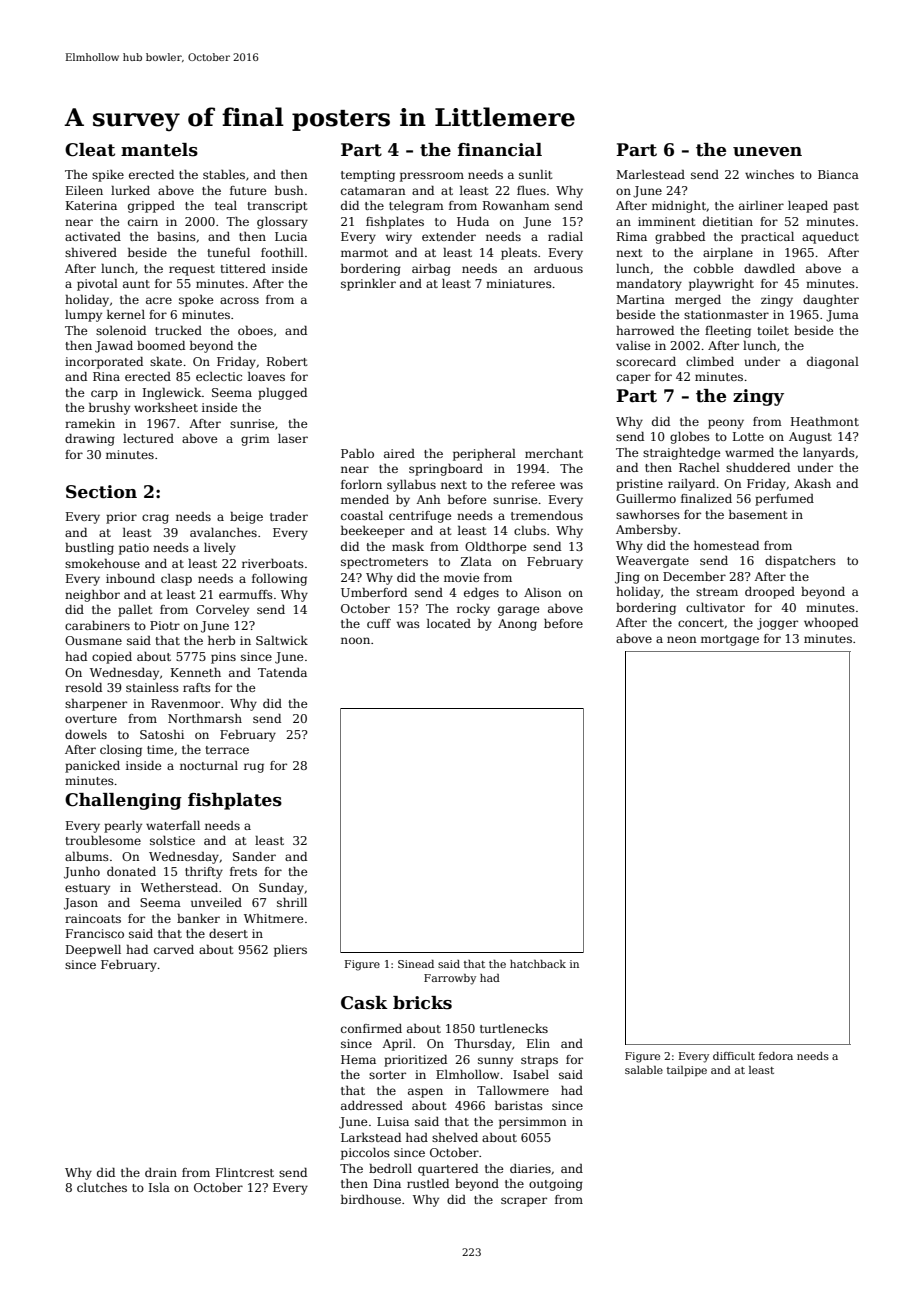 The image size is (924, 1308). What do you see at coordinates (682, 639) in the document?
I see `neon` at bounding box center [682, 639].
